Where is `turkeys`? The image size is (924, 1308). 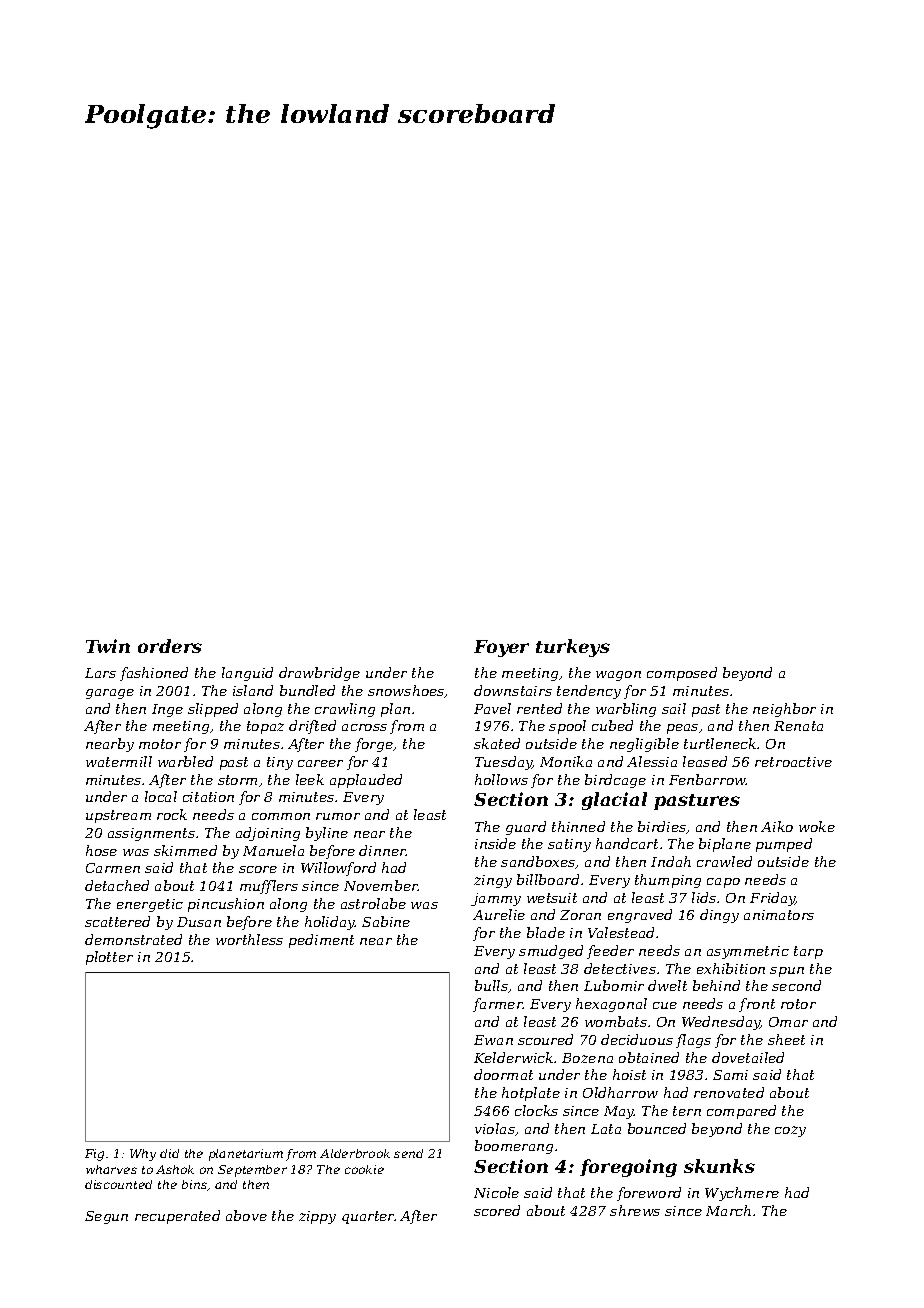
turkeys is located at coordinates (573, 648).
